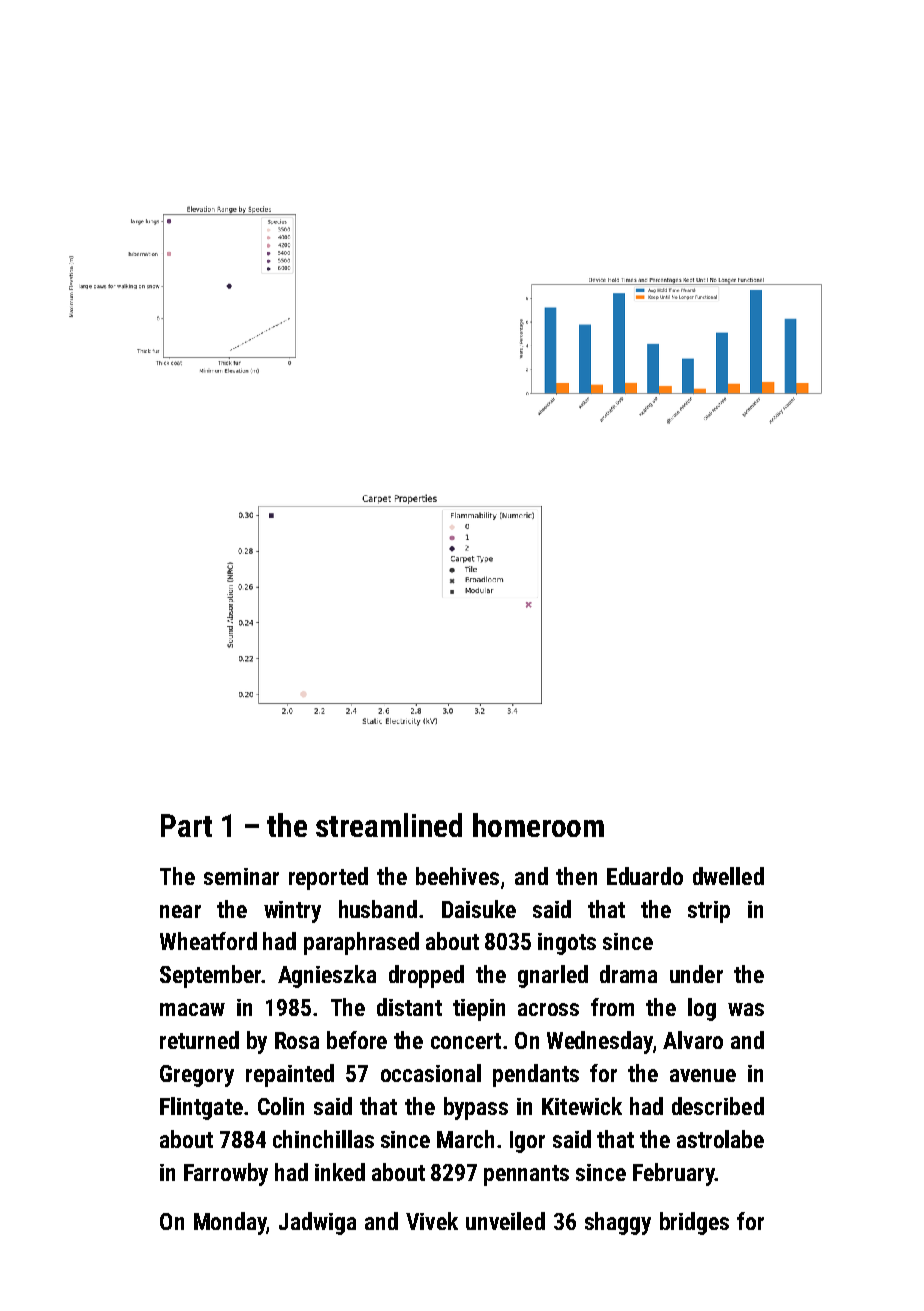  Describe the element at coordinates (479, 909) in the screenshot. I see `Daisuke` at that location.
